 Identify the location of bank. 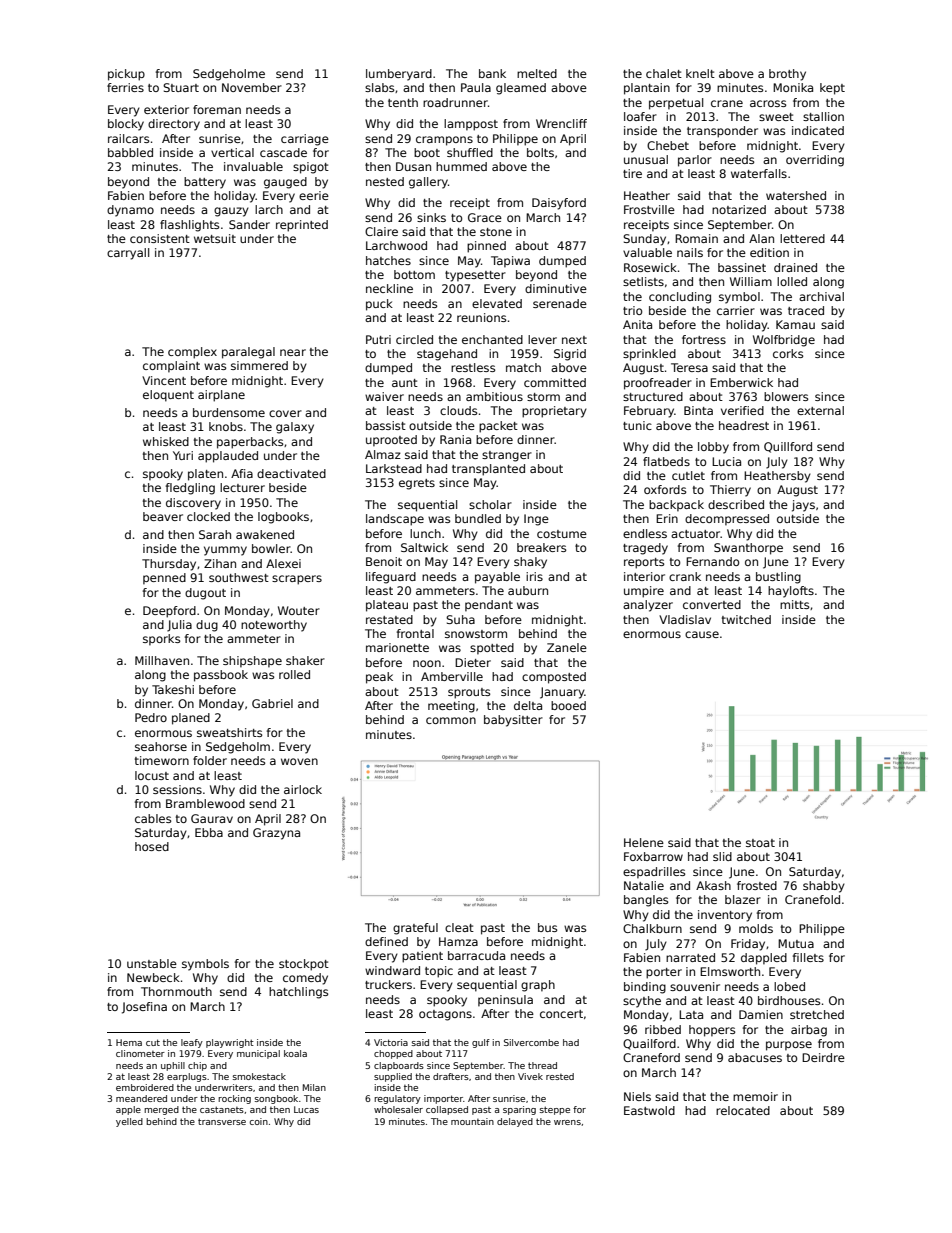
(492, 73).
